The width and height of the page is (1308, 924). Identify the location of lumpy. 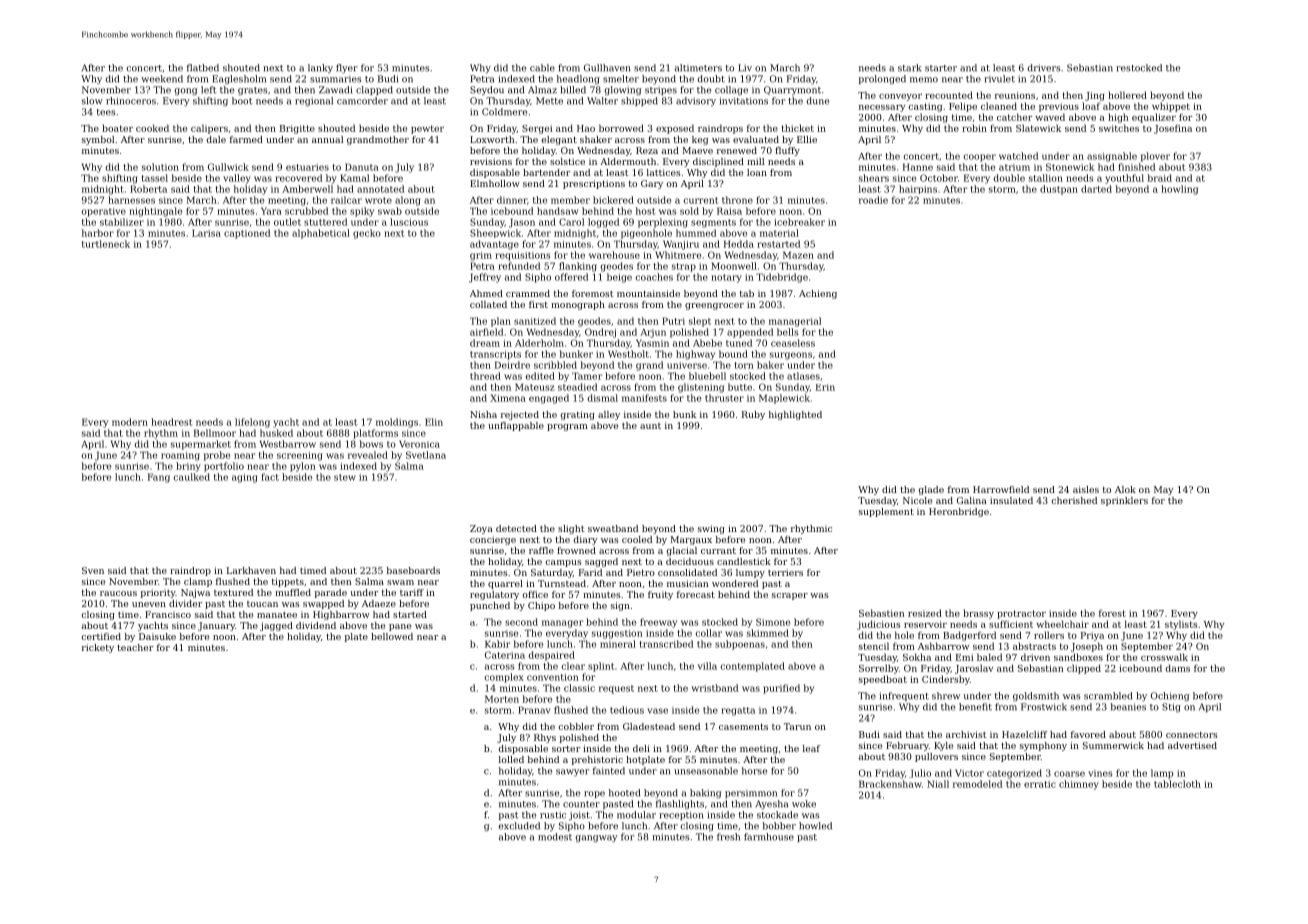
(750, 573).
